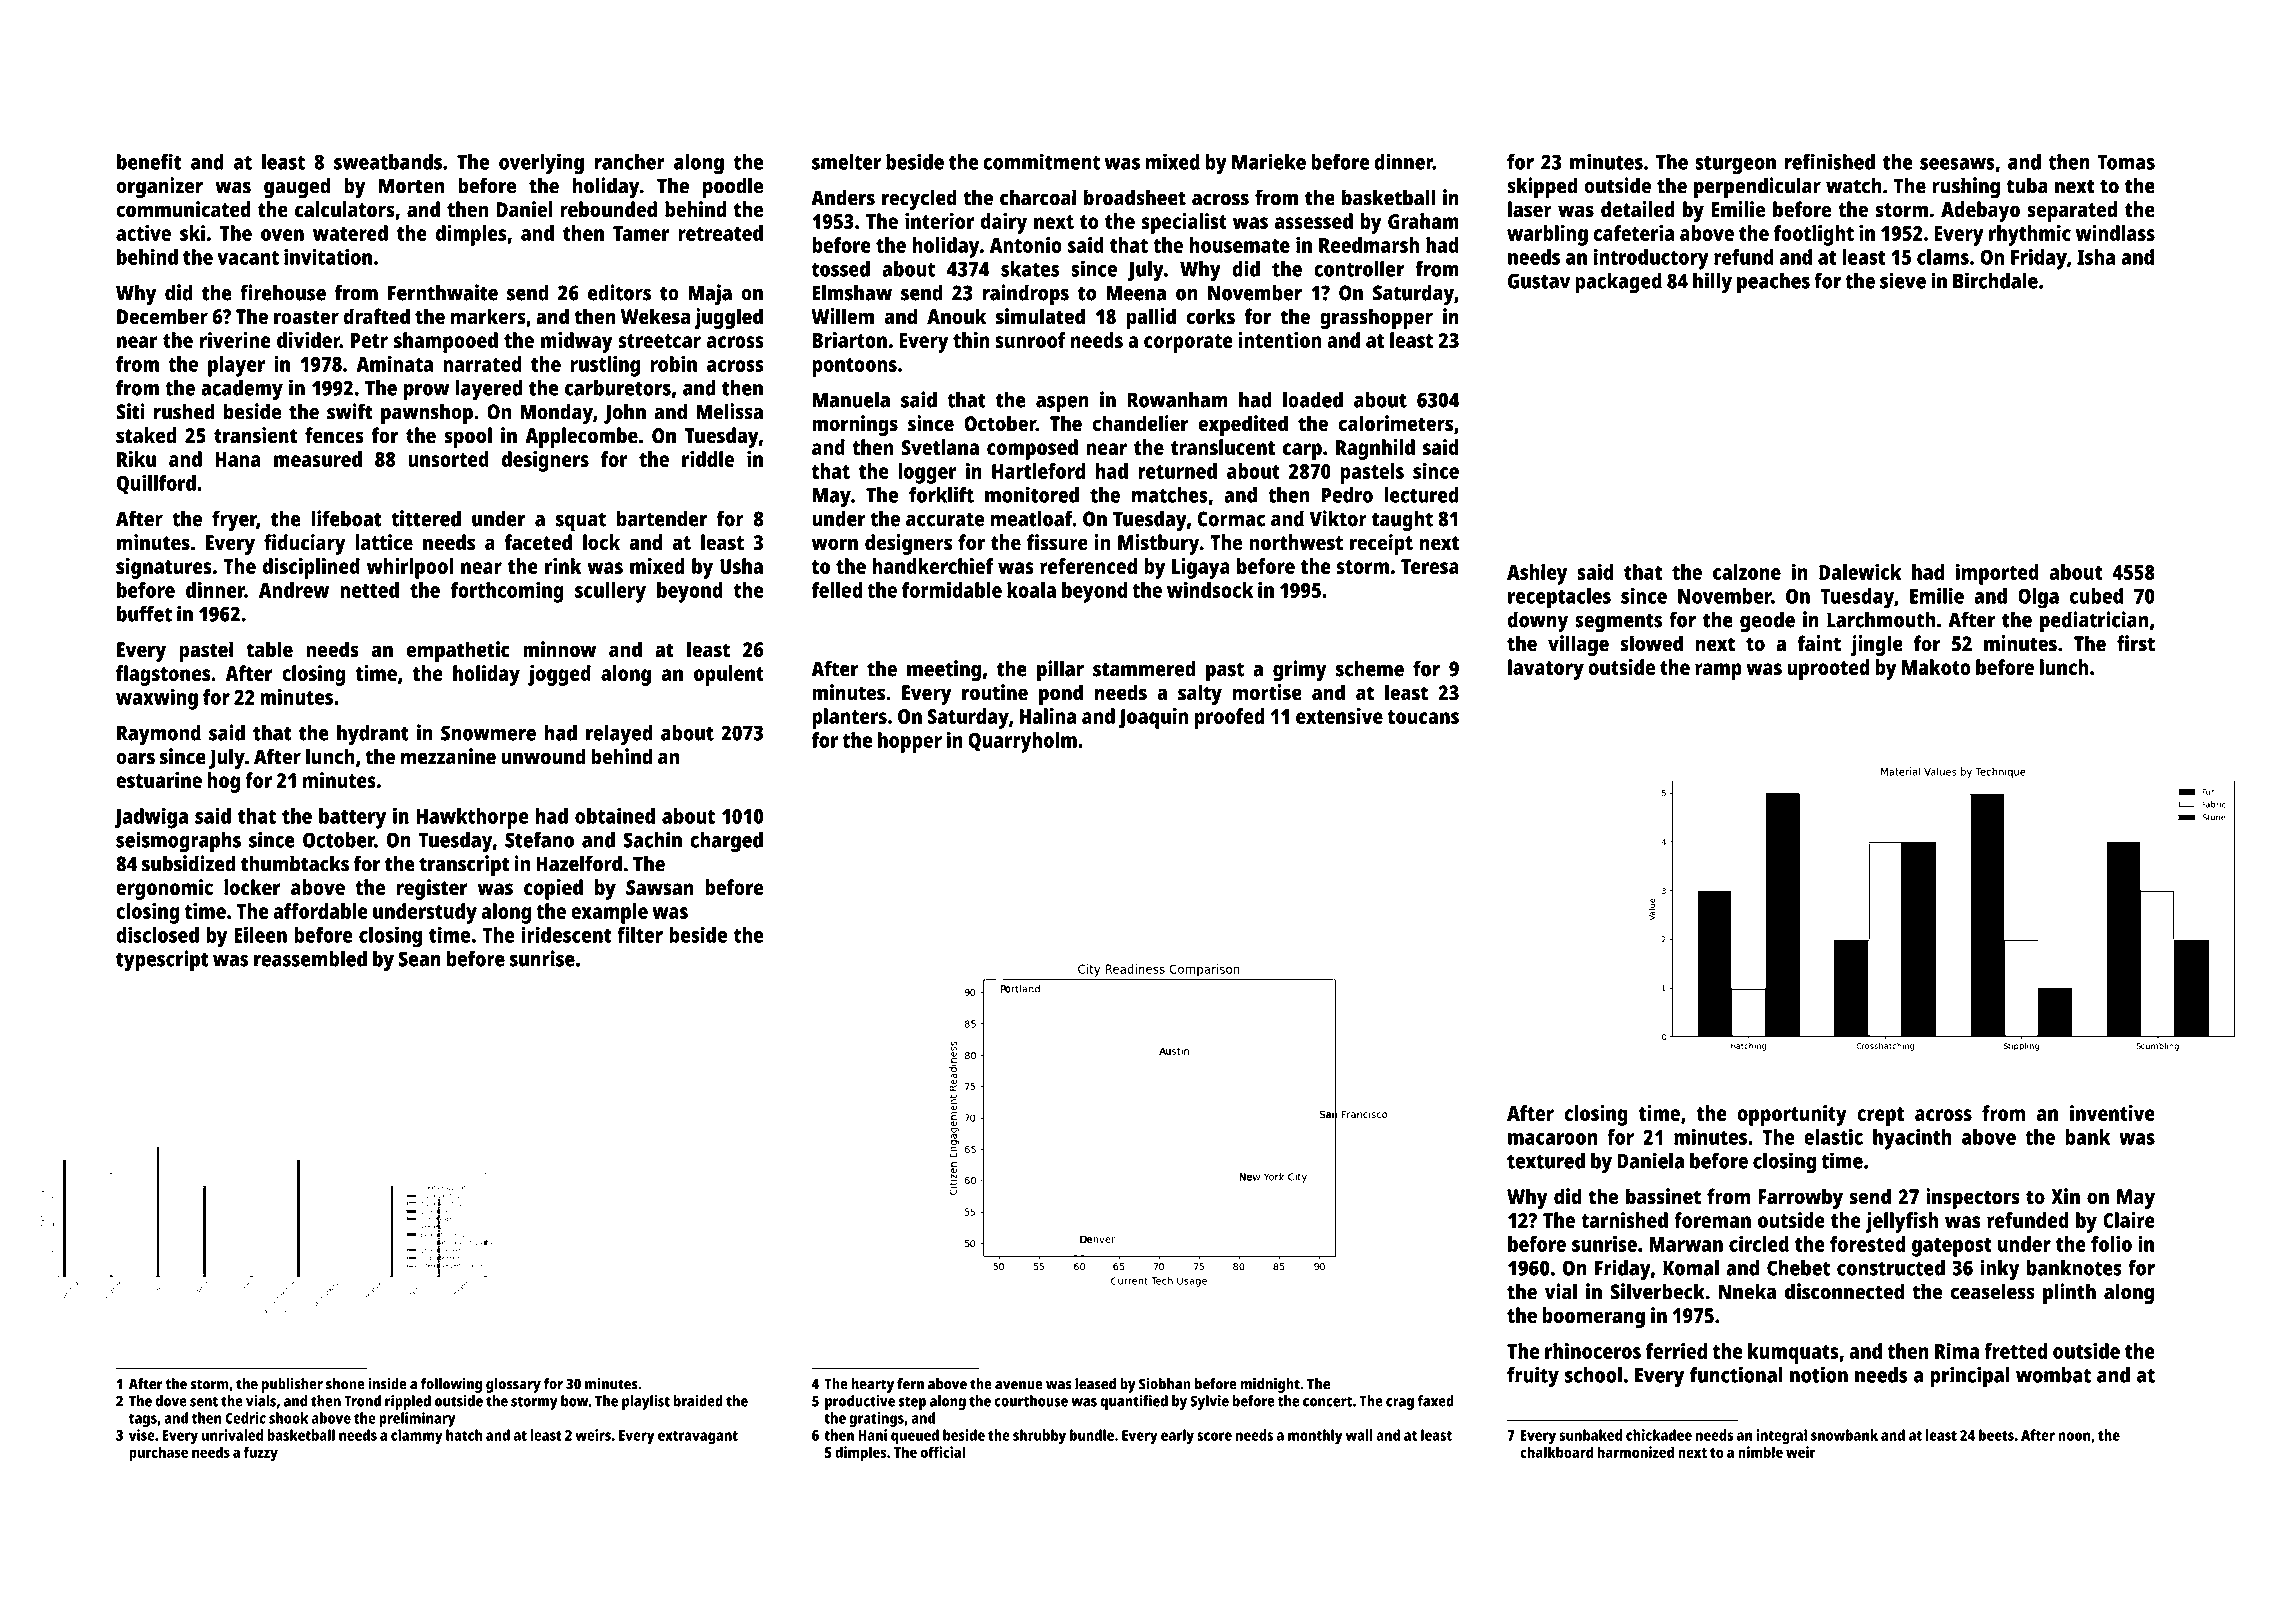 This screenshot has width=2271, height=1606. Describe the element at coordinates (292, 1385) in the screenshot. I see `publisher` at that location.
